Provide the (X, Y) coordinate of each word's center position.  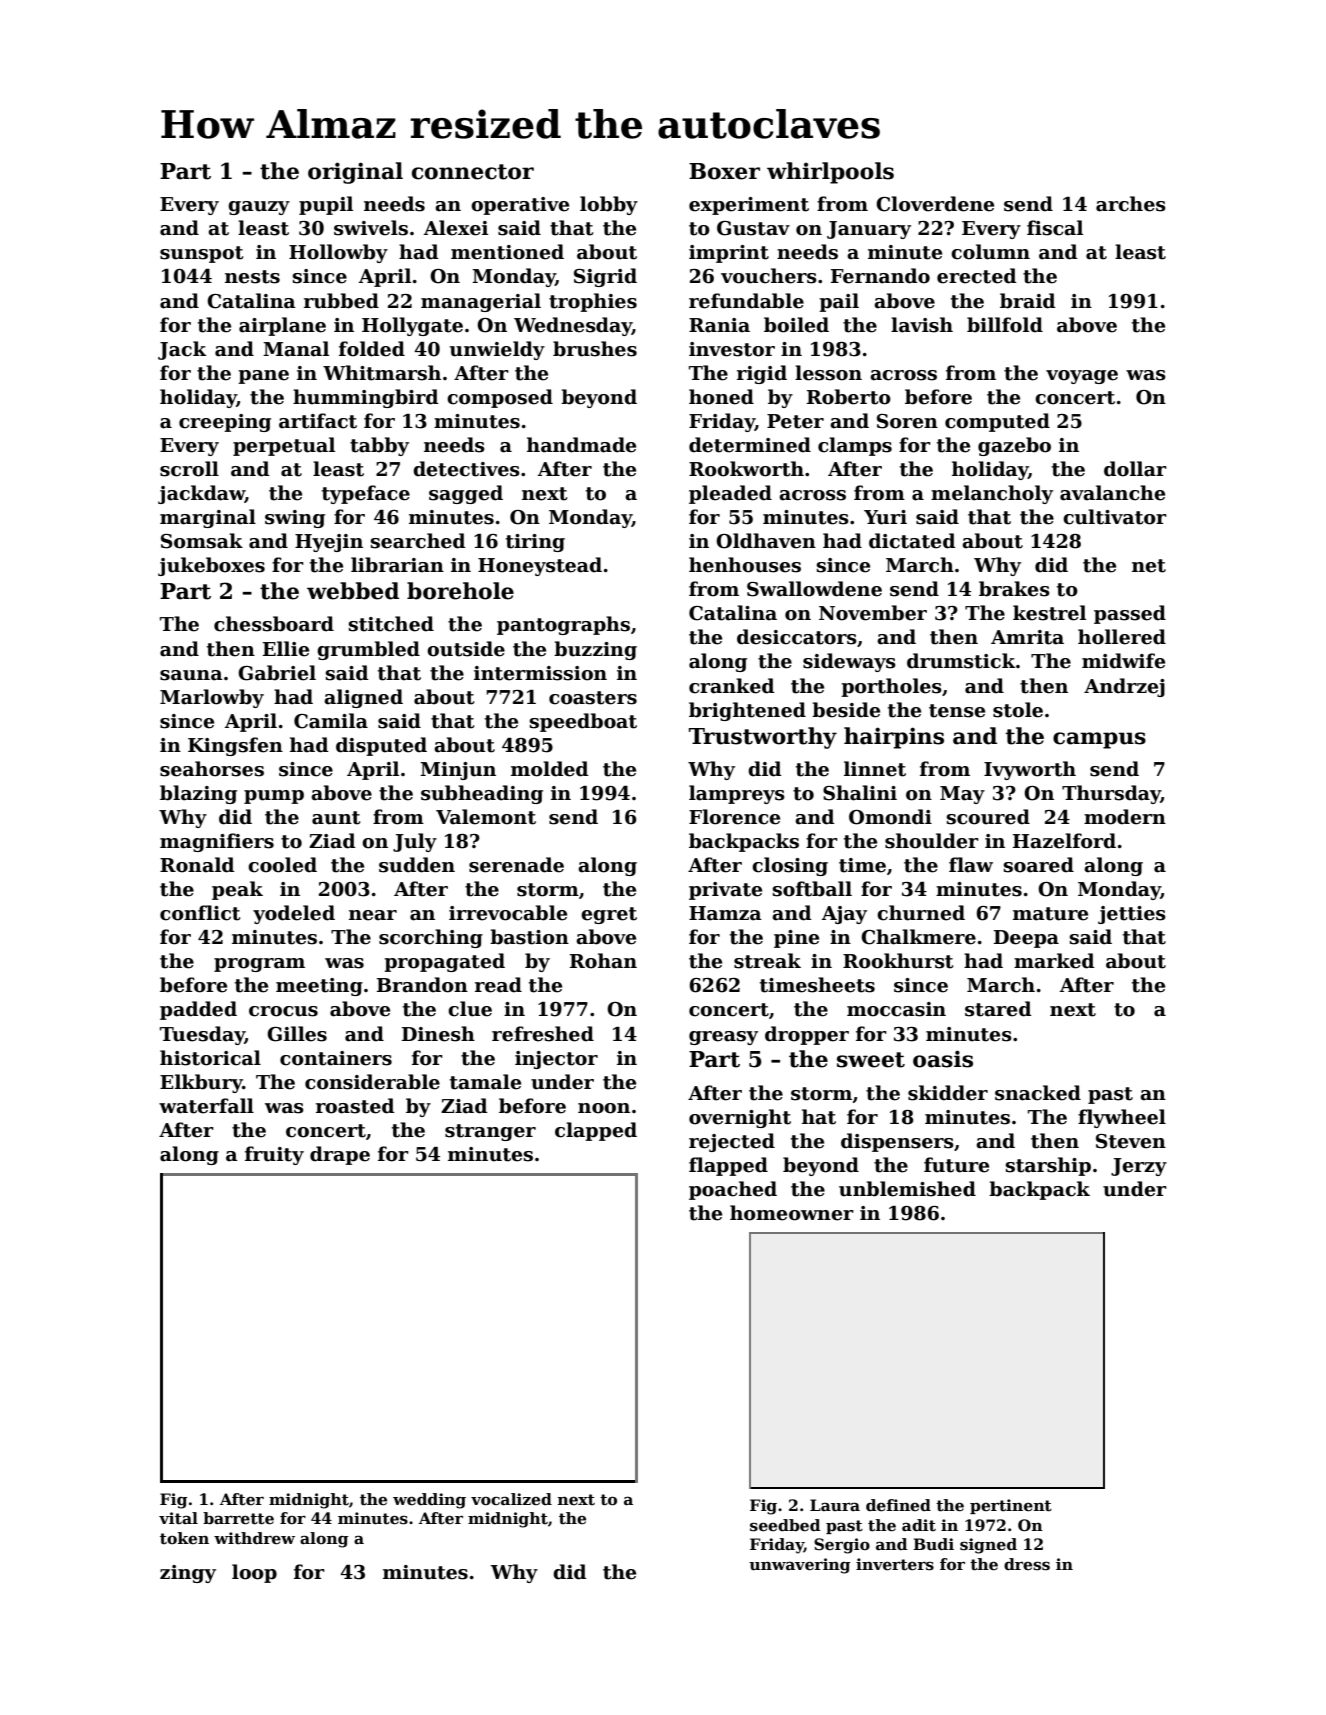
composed (500, 398)
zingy (188, 1574)
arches (1131, 204)
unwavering (800, 1566)
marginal (208, 518)
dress (1027, 1564)
